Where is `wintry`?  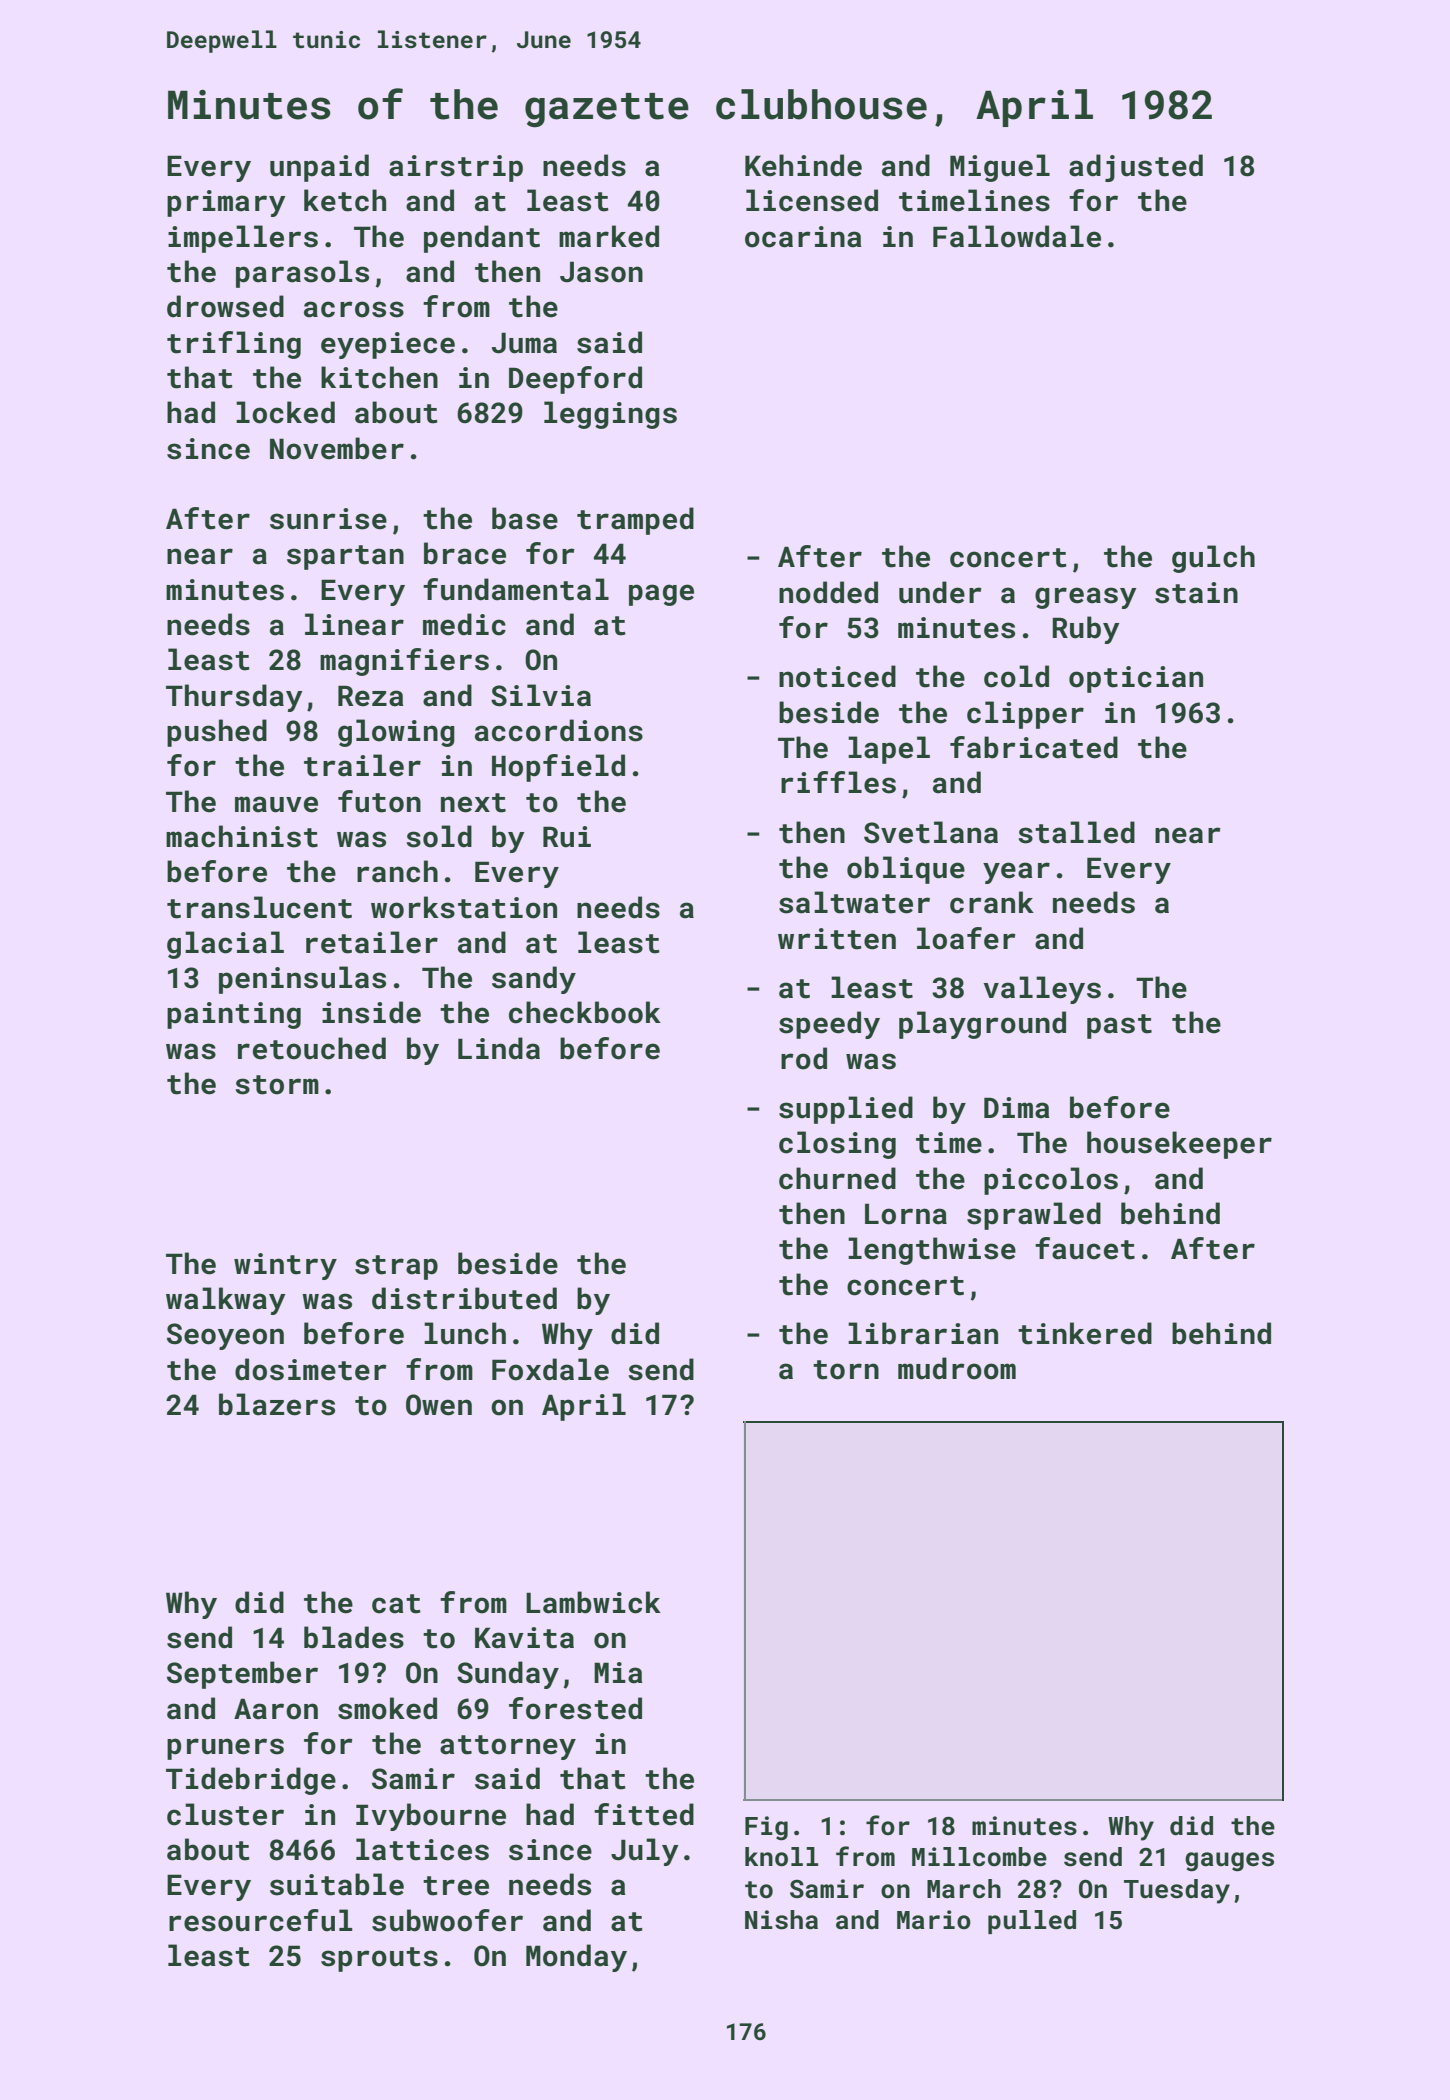 wintry is located at coordinates (285, 1266).
